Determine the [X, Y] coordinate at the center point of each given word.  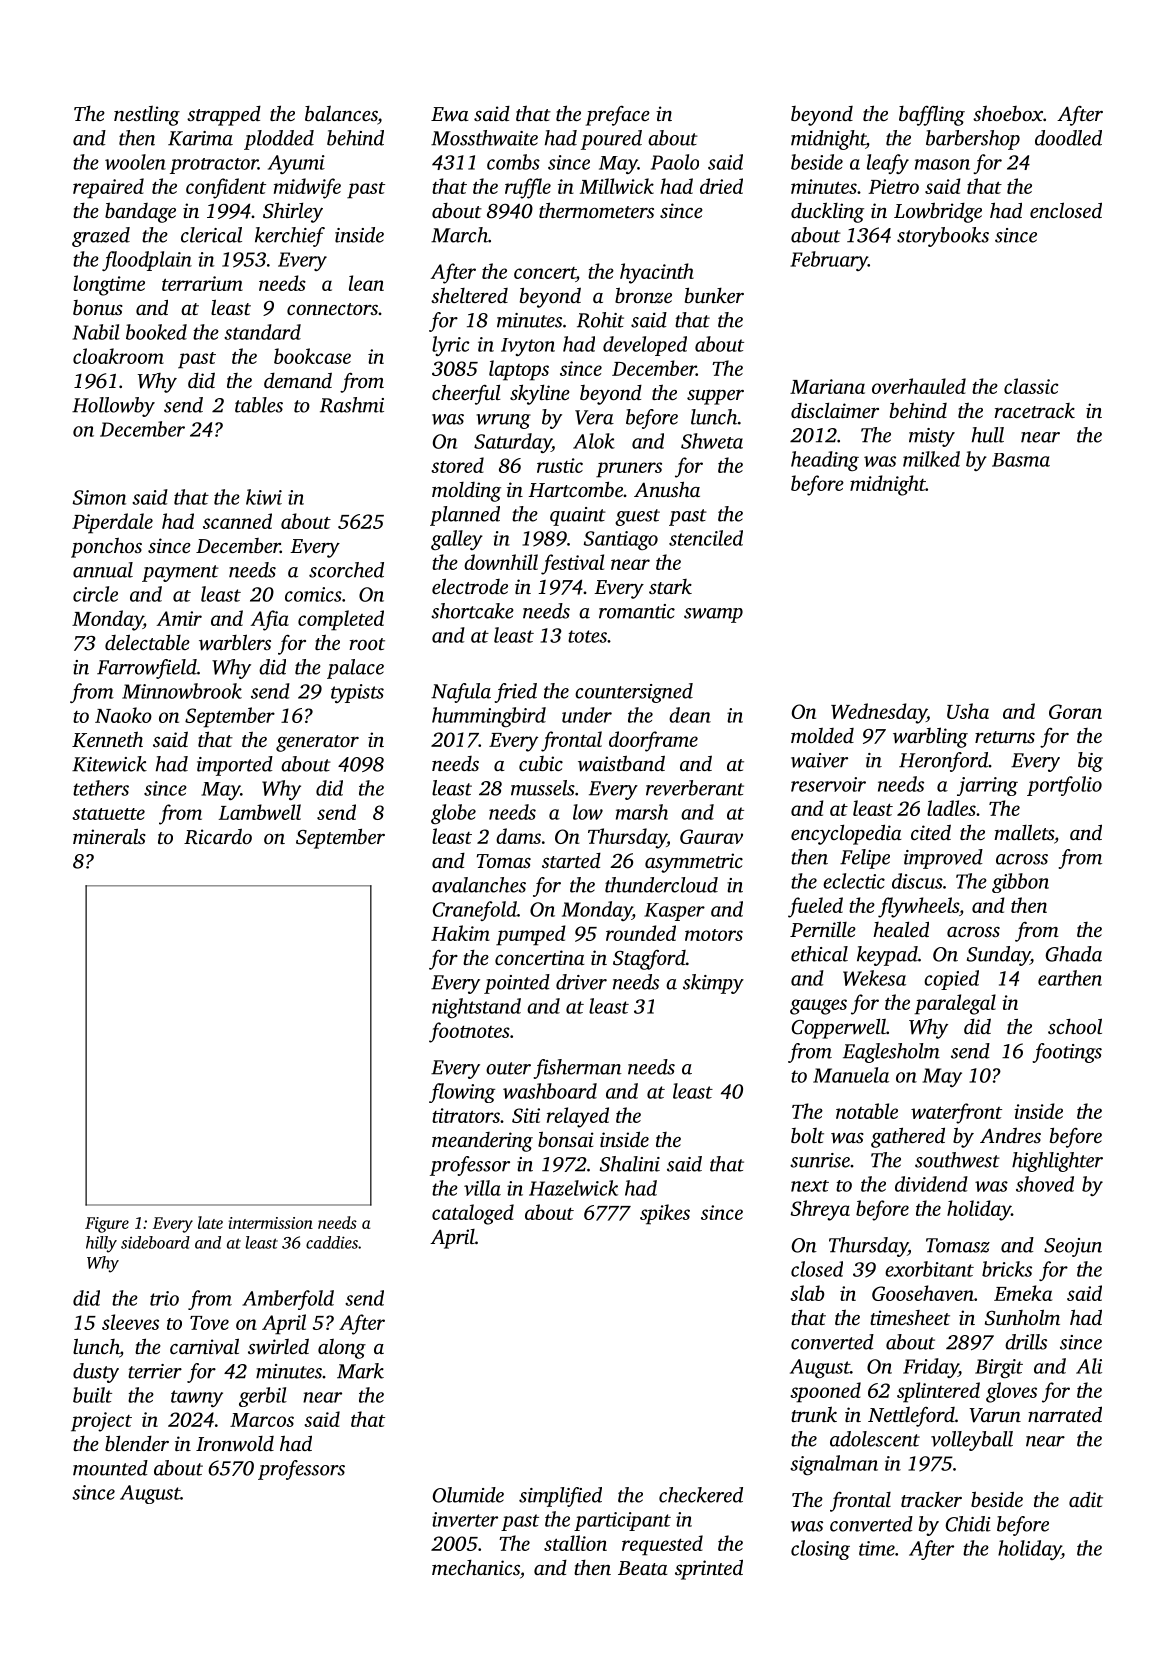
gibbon [1020, 883]
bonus [98, 307]
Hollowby [113, 407]
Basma [1021, 460]
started [571, 860]
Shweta [712, 441]
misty [932, 437]
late [210, 1222]
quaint [578, 516]
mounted [110, 1468]
